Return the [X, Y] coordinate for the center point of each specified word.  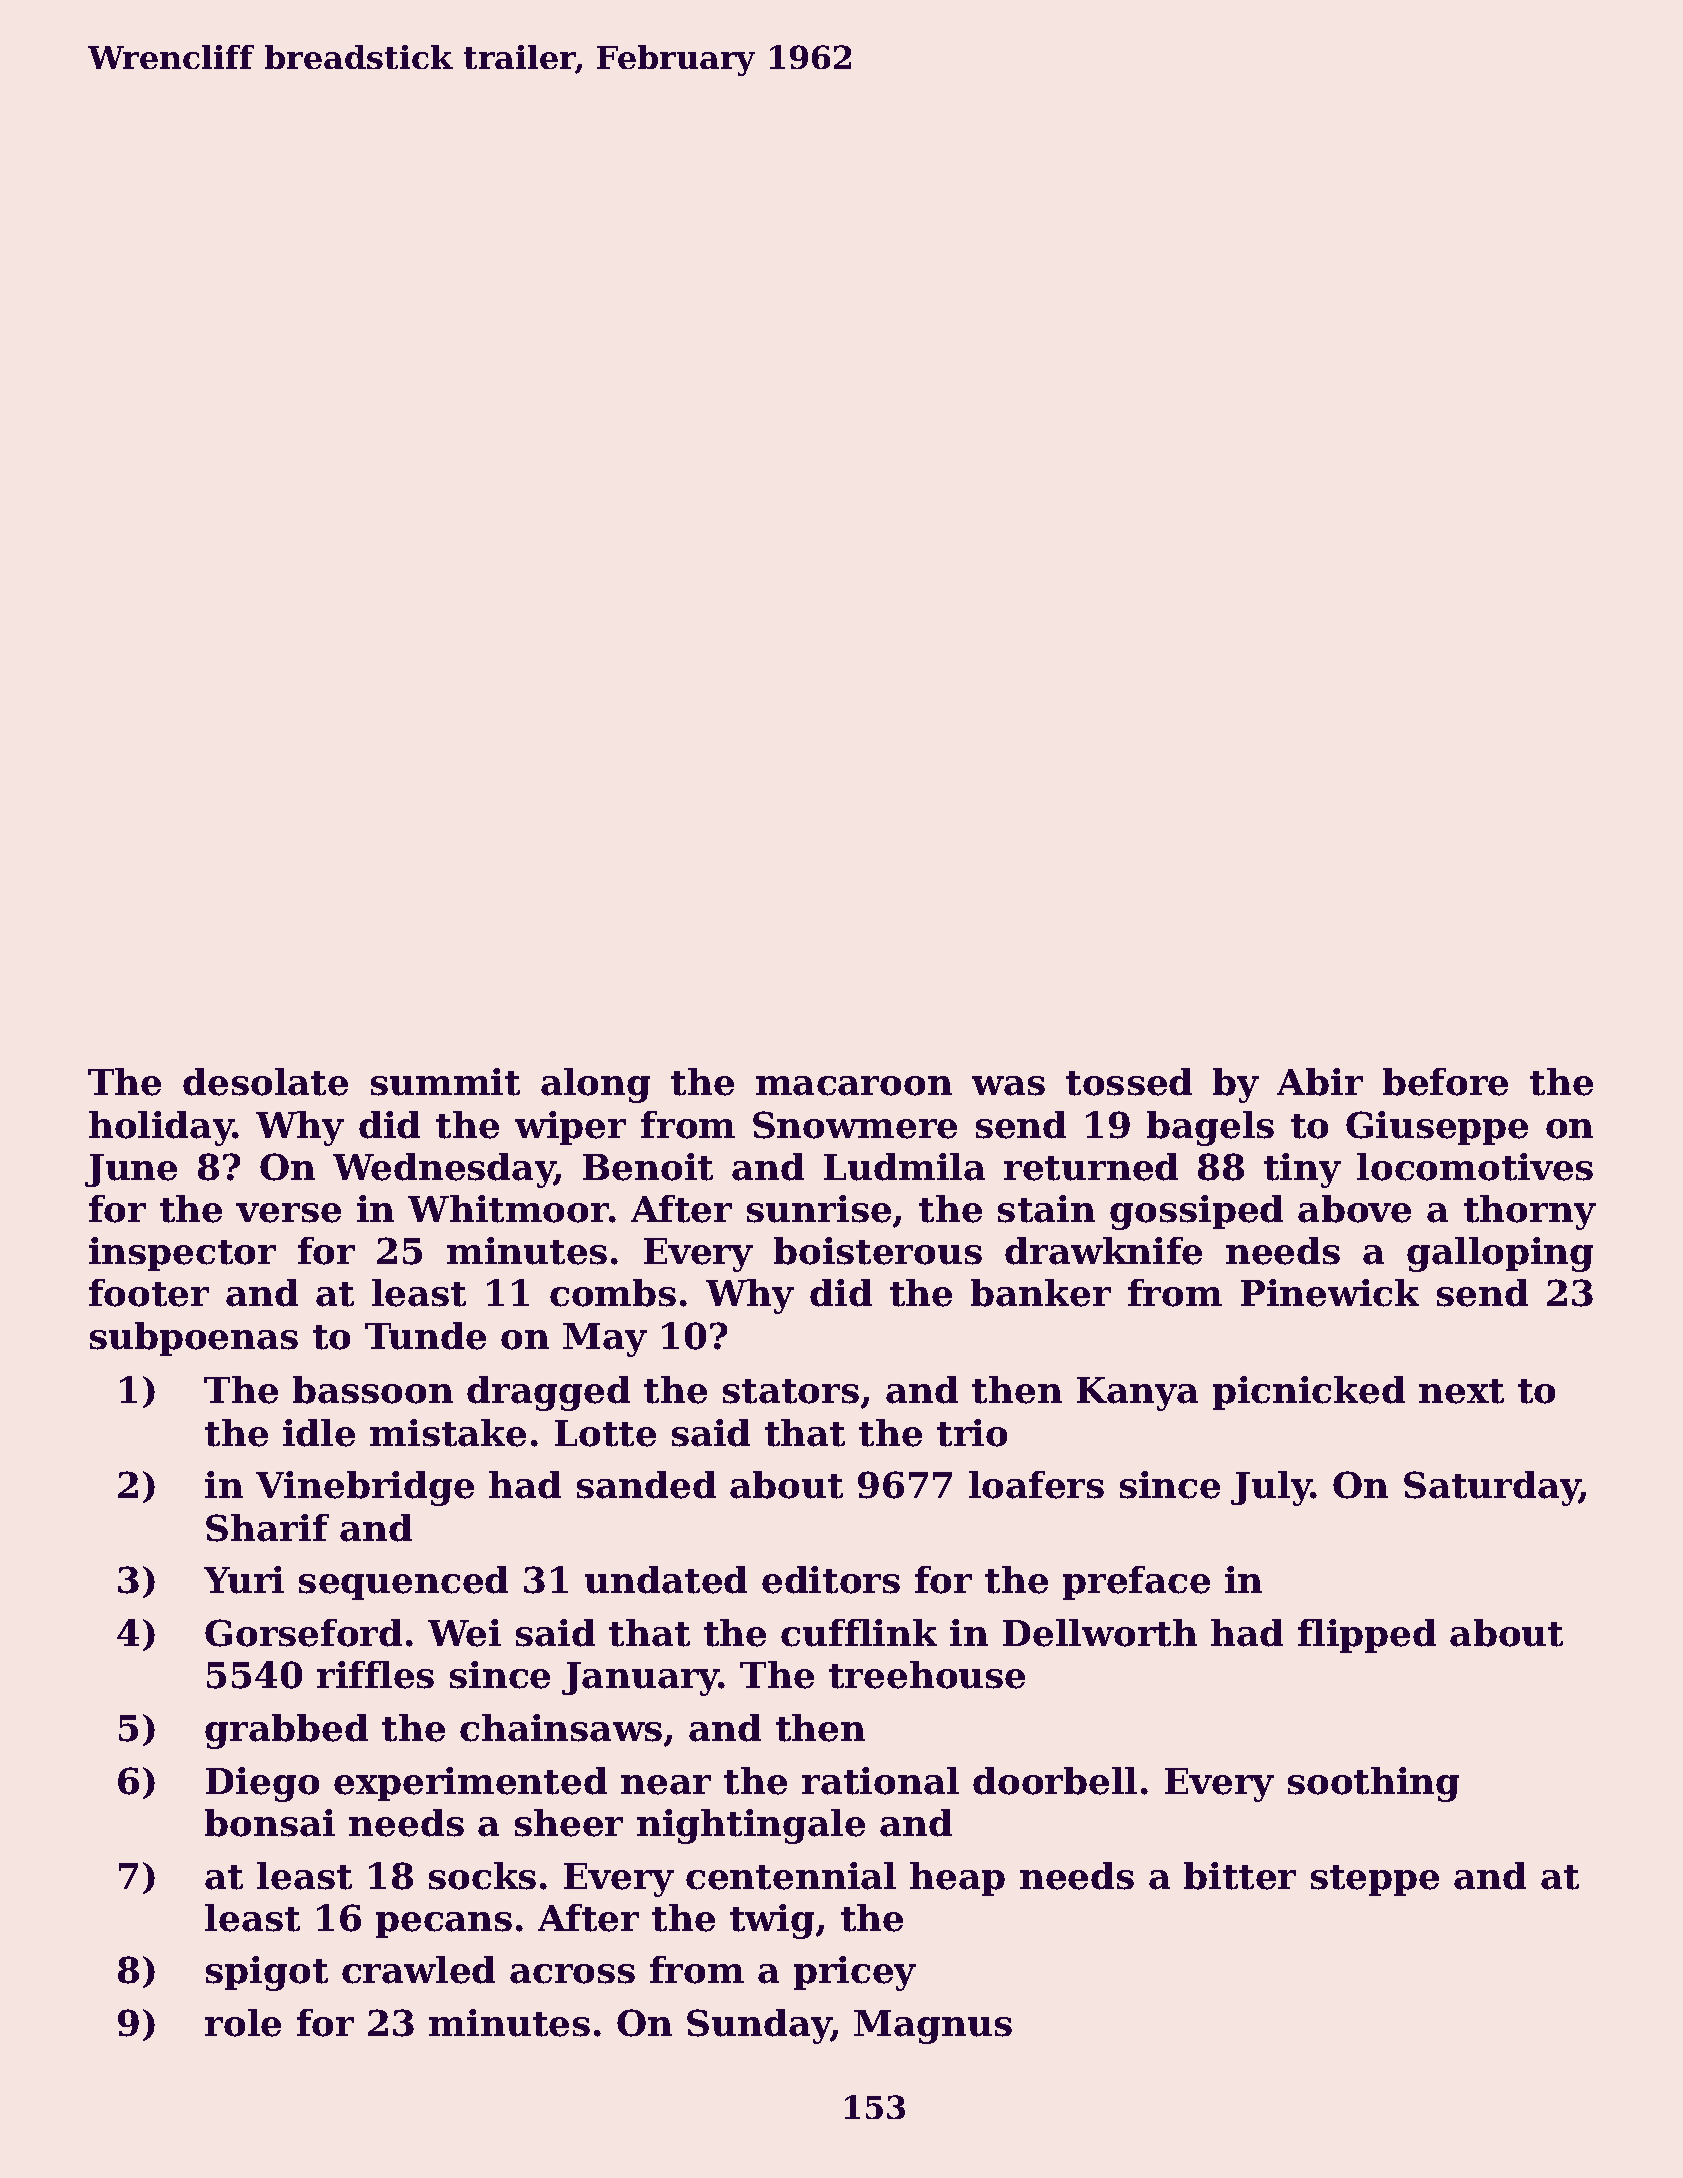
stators [791, 1391]
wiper [570, 1128]
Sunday [759, 2026]
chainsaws [561, 1728]
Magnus [933, 2027]
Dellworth [1100, 1633]
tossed [1129, 1082]
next [1461, 1391]
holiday [161, 1128]
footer [149, 1293]
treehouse [927, 1675]
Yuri [244, 1580]
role [243, 2023]
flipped [1367, 1636]
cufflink [859, 1633]
